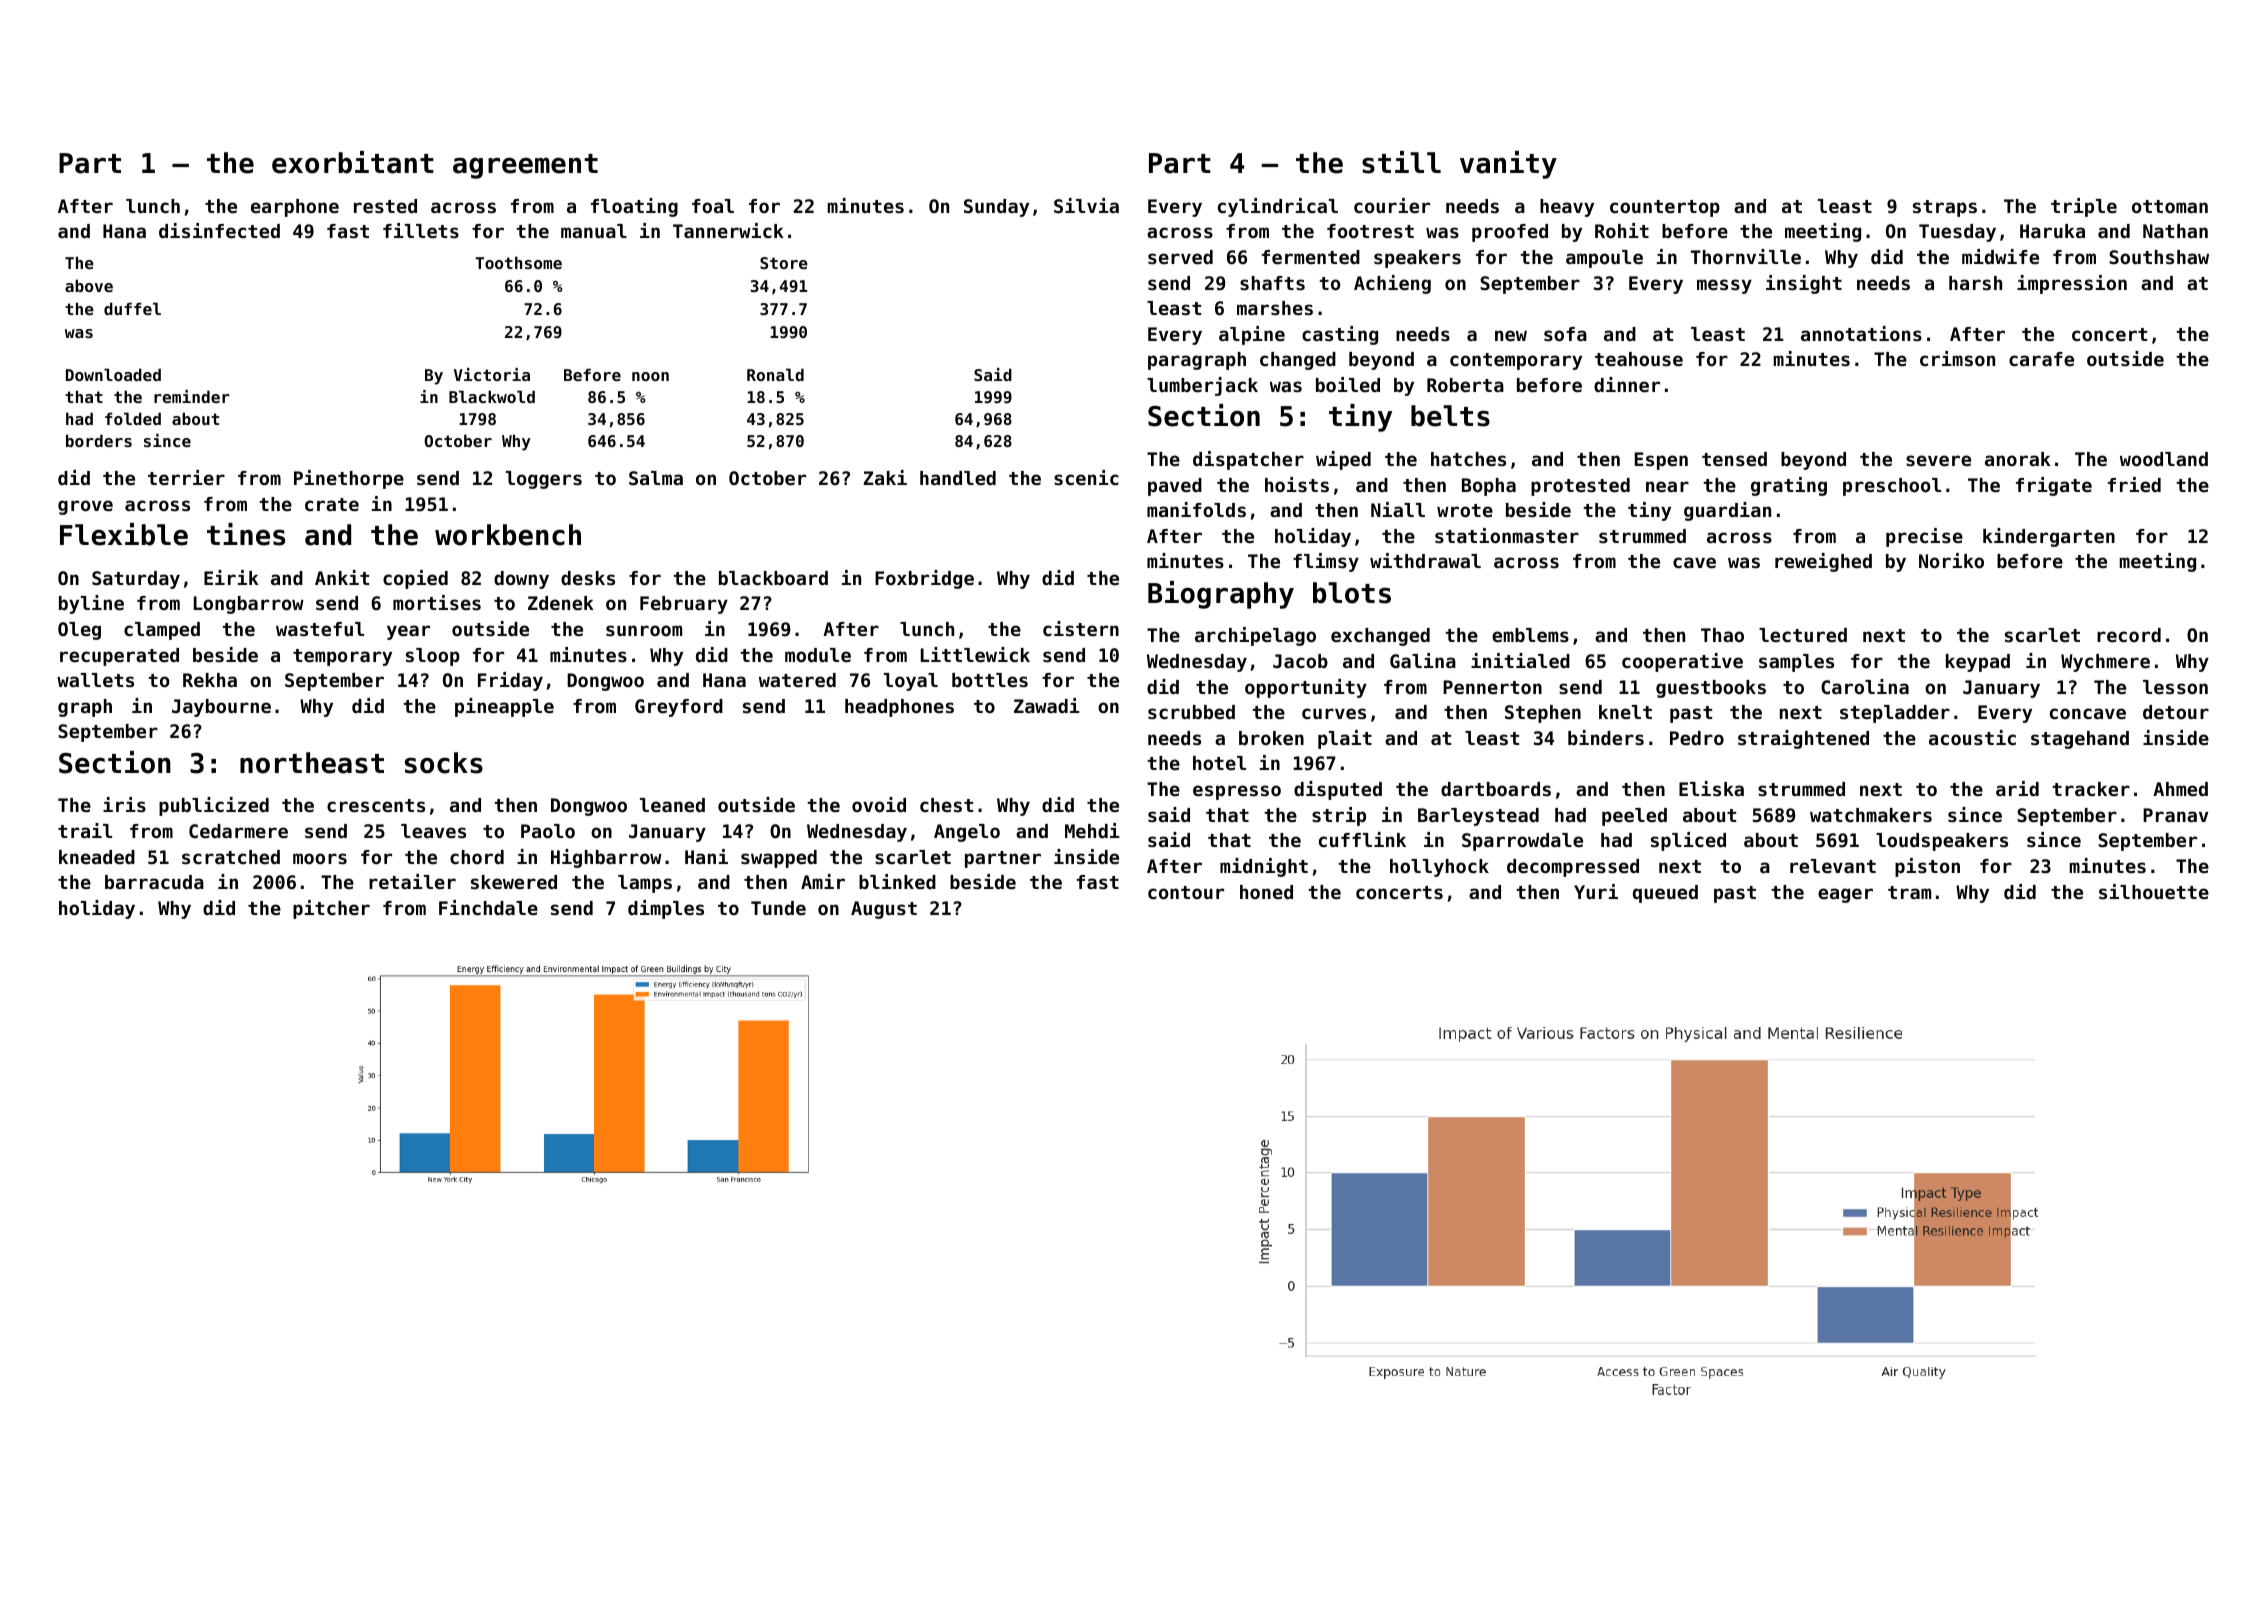 This screenshot has height=1603, width=2267. What do you see at coordinates (778, 908) in the screenshot?
I see `Tunde` at bounding box center [778, 908].
